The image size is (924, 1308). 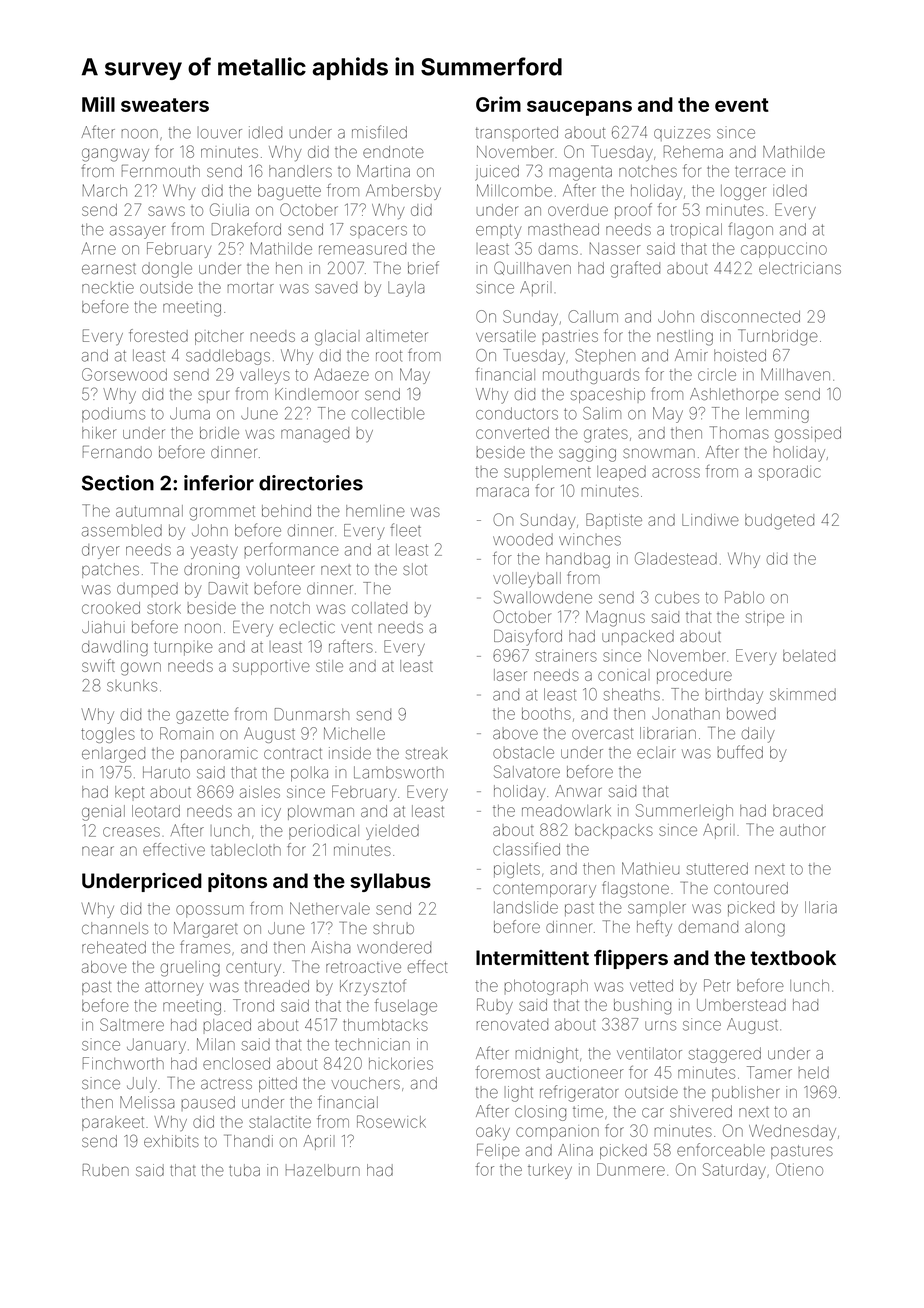 What do you see at coordinates (760, 171) in the screenshot?
I see `terrace` at bounding box center [760, 171].
